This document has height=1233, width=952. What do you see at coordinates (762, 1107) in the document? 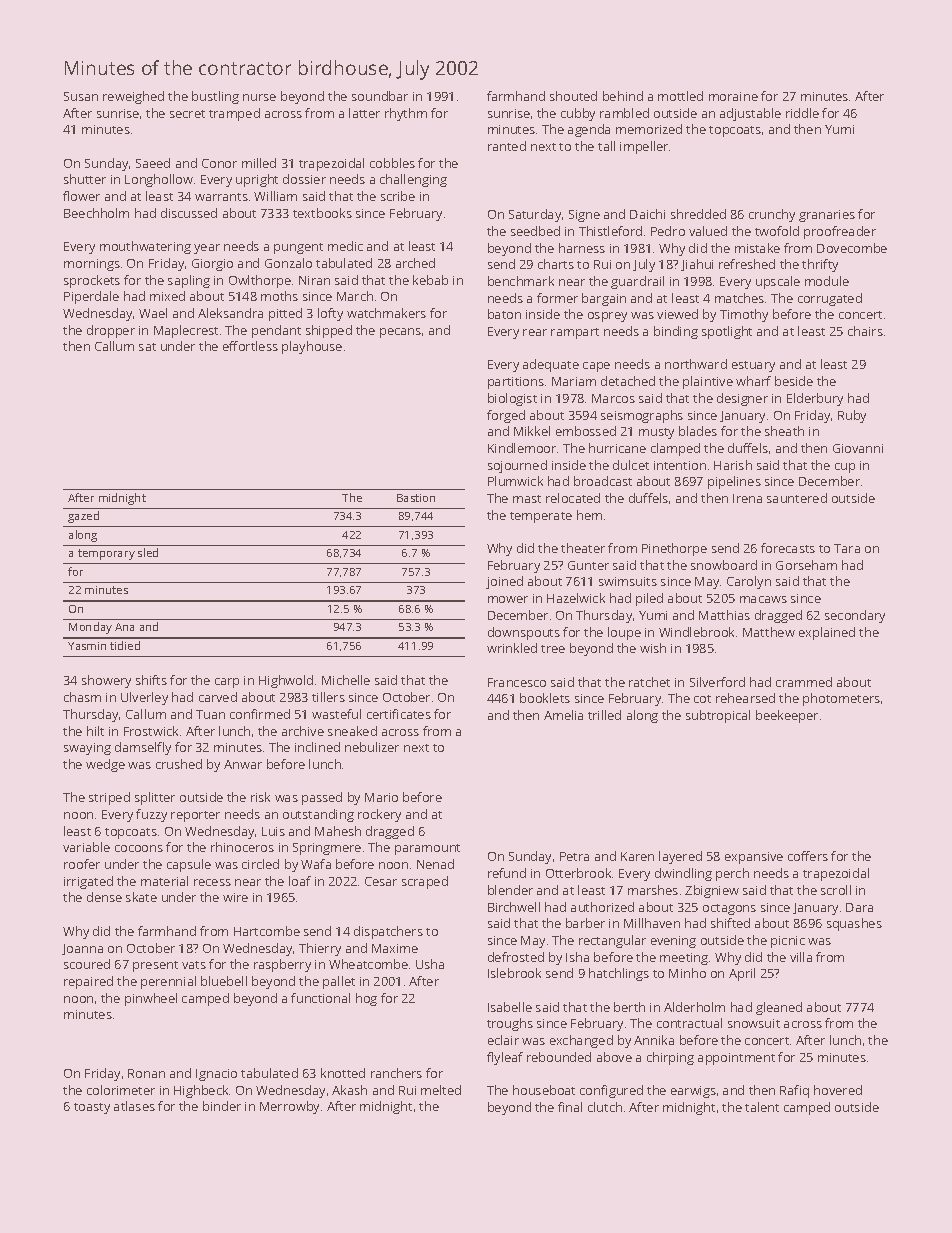
I see `talent` at bounding box center [762, 1107].
